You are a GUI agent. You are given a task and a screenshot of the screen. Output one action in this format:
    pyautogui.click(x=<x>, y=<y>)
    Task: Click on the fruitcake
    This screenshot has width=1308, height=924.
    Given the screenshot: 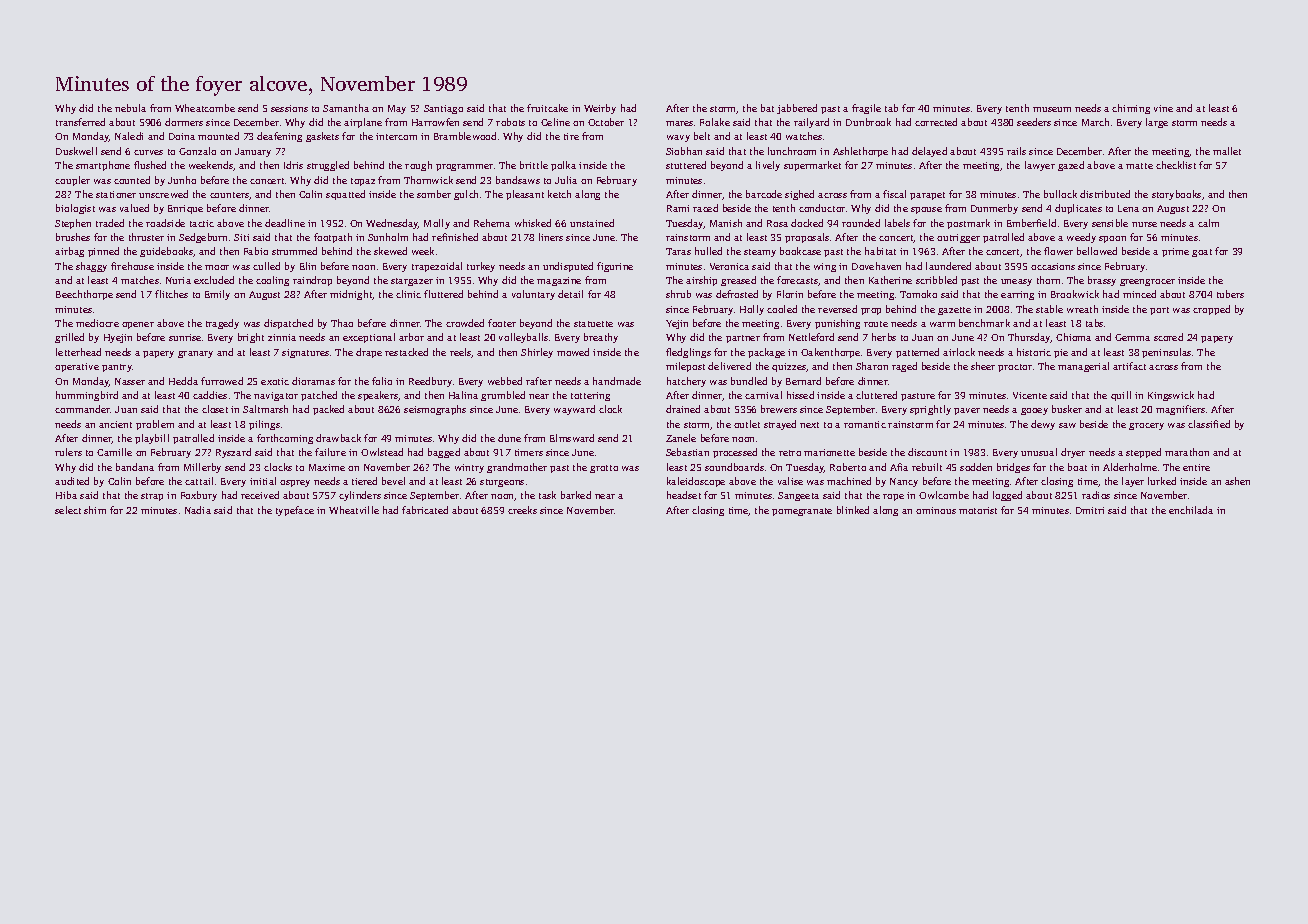 What is the action you would take?
    pyautogui.click(x=547, y=108)
